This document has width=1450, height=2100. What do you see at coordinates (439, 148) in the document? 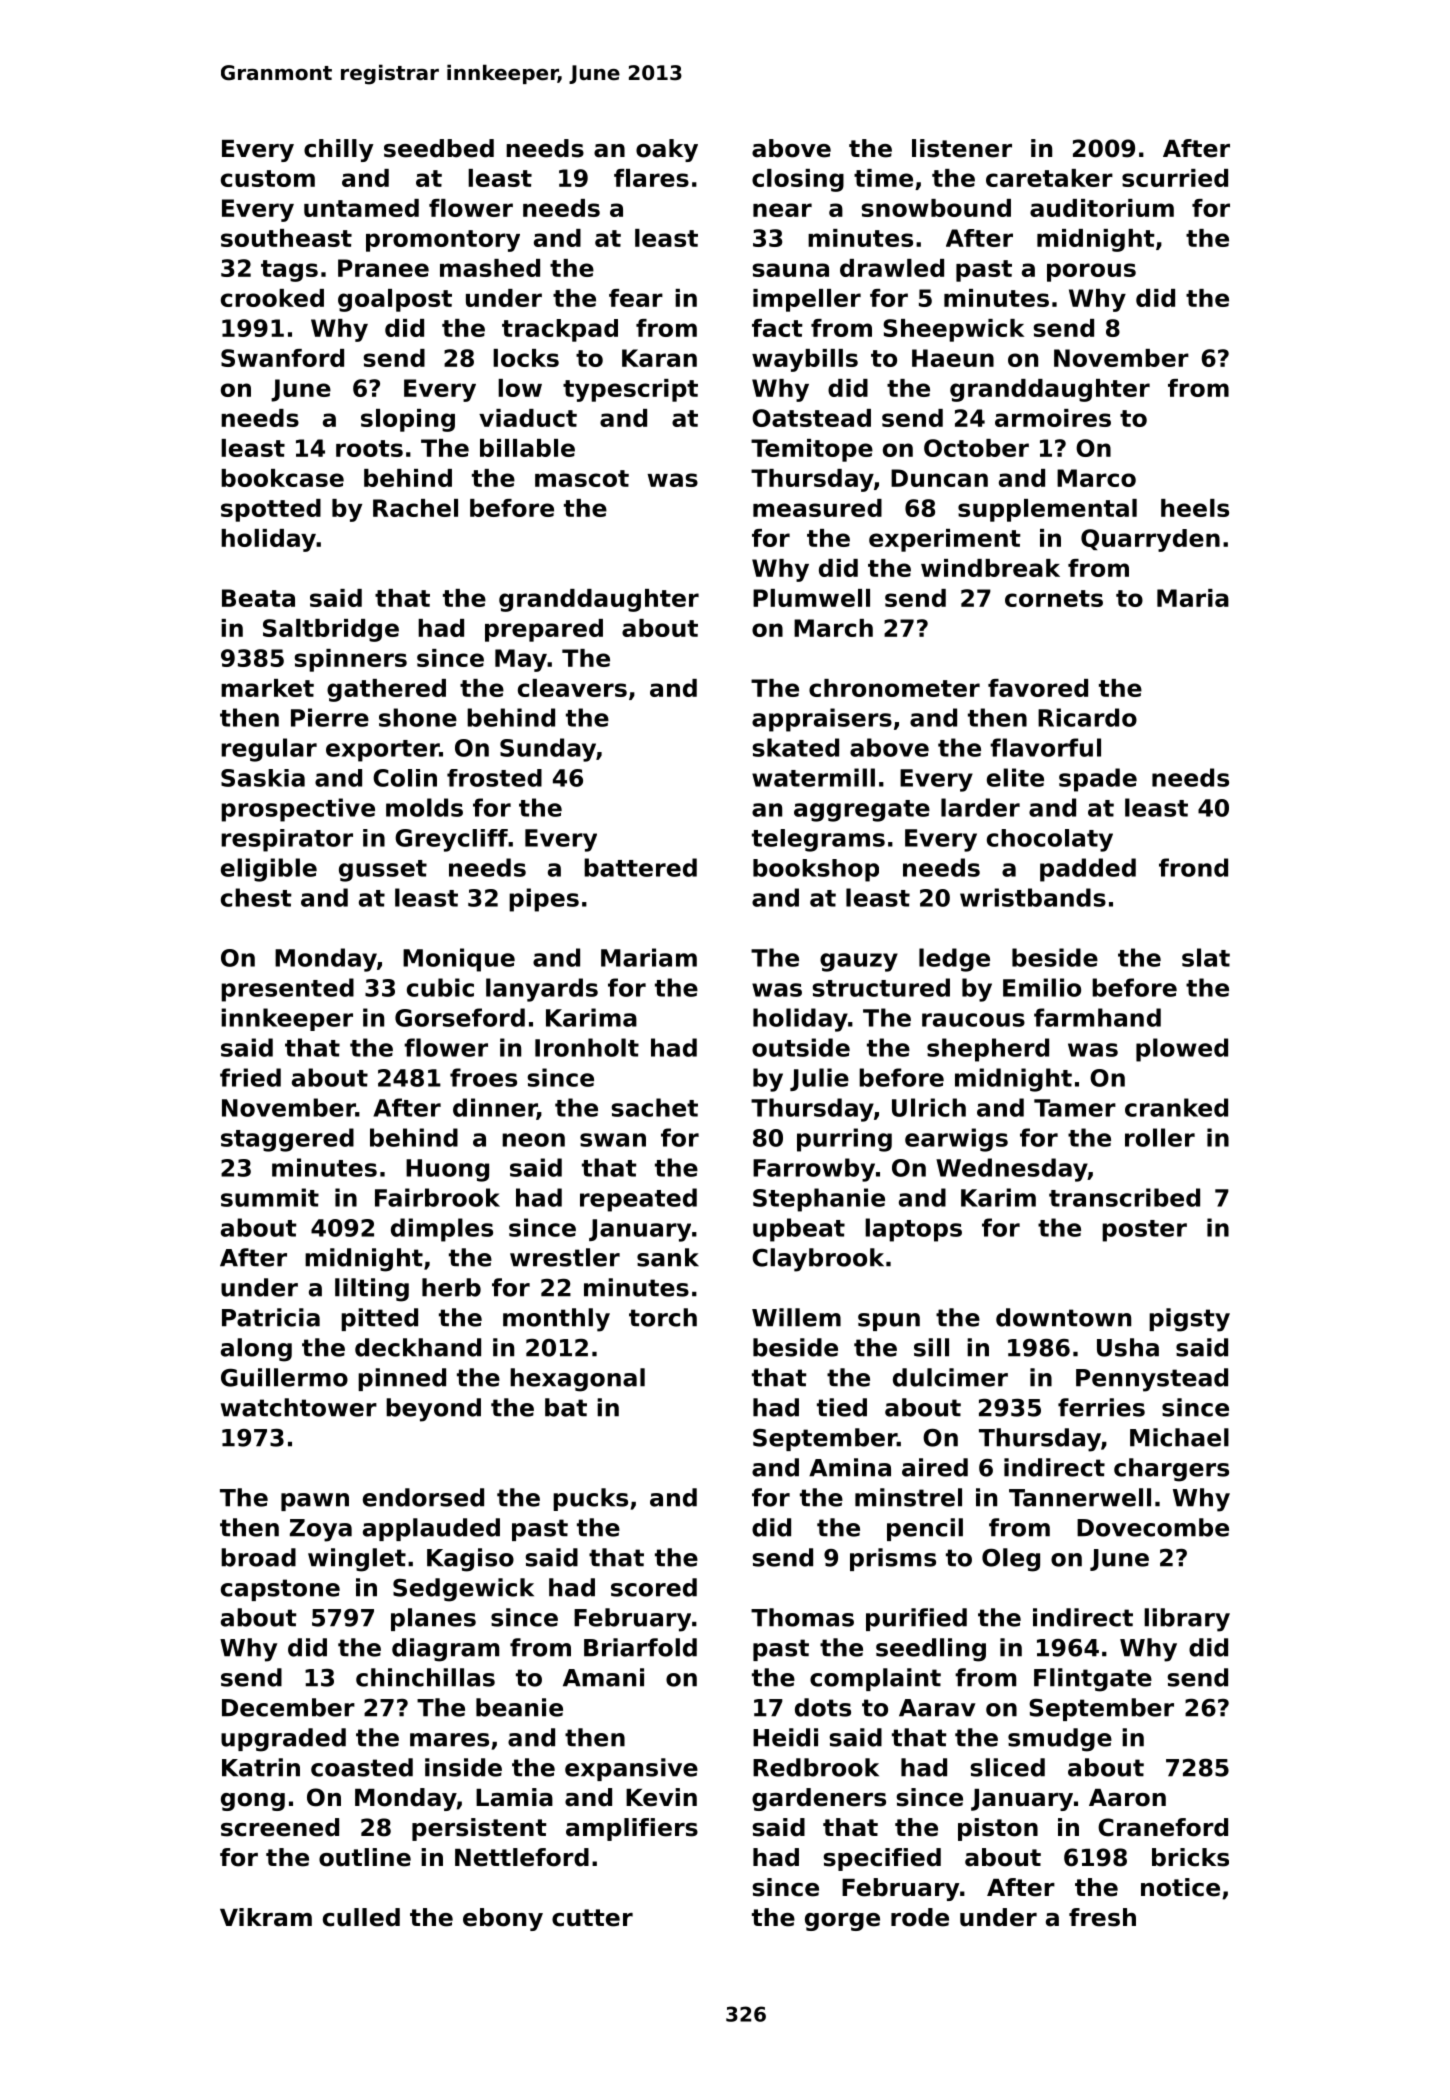
I see `seedbed` at bounding box center [439, 148].
